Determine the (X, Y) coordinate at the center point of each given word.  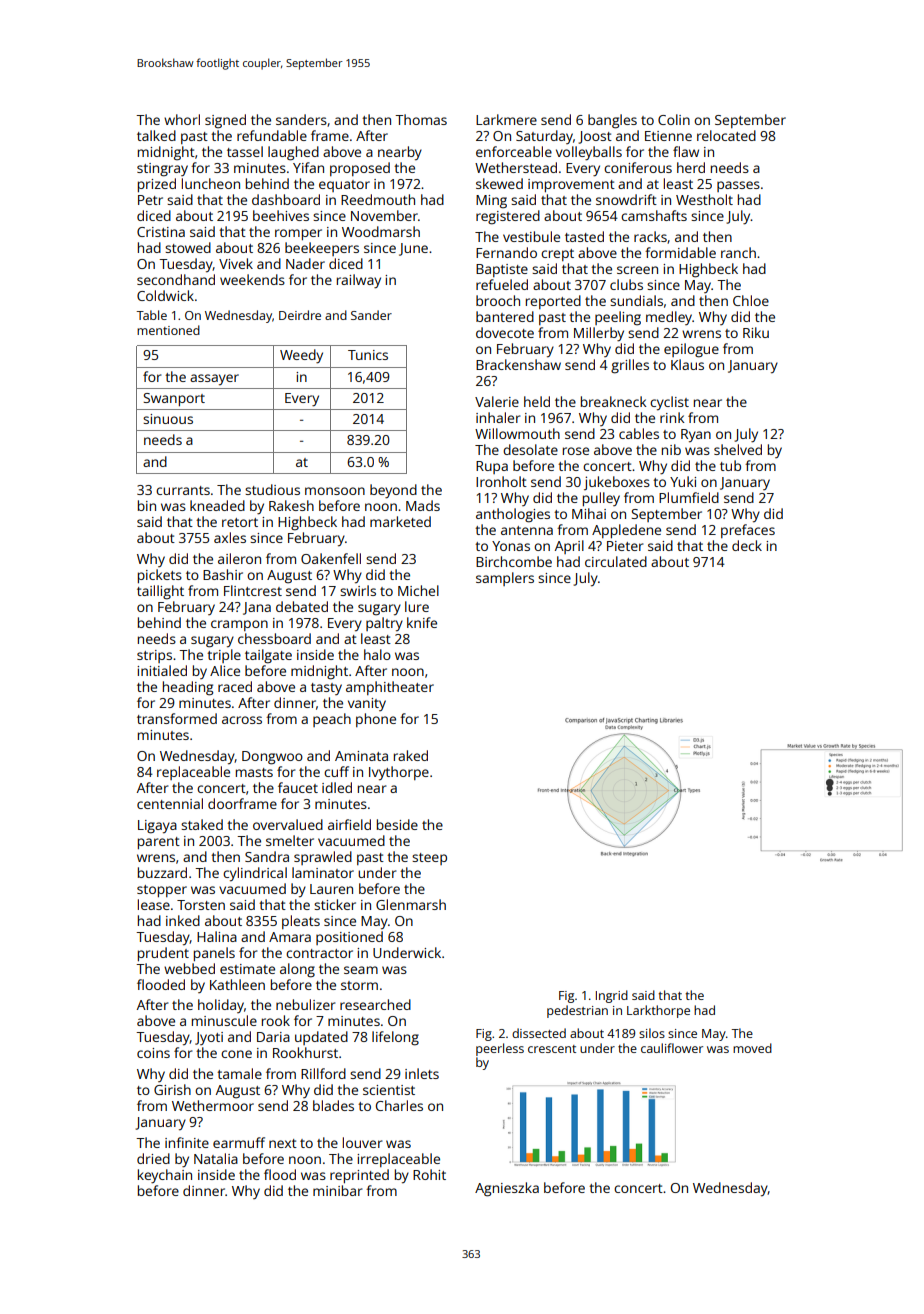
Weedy (301, 356)
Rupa (492, 467)
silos (652, 1033)
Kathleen (237, 984)
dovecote (505, 332)
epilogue (691, 350)
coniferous (638, 167)
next (283, 1143)
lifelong (395, 1038)
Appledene (626, 531)
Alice (225, 670)
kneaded (217, 505)
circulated (616, 561)
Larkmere (506, 119)
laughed (293, 153)
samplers (505, 579)
